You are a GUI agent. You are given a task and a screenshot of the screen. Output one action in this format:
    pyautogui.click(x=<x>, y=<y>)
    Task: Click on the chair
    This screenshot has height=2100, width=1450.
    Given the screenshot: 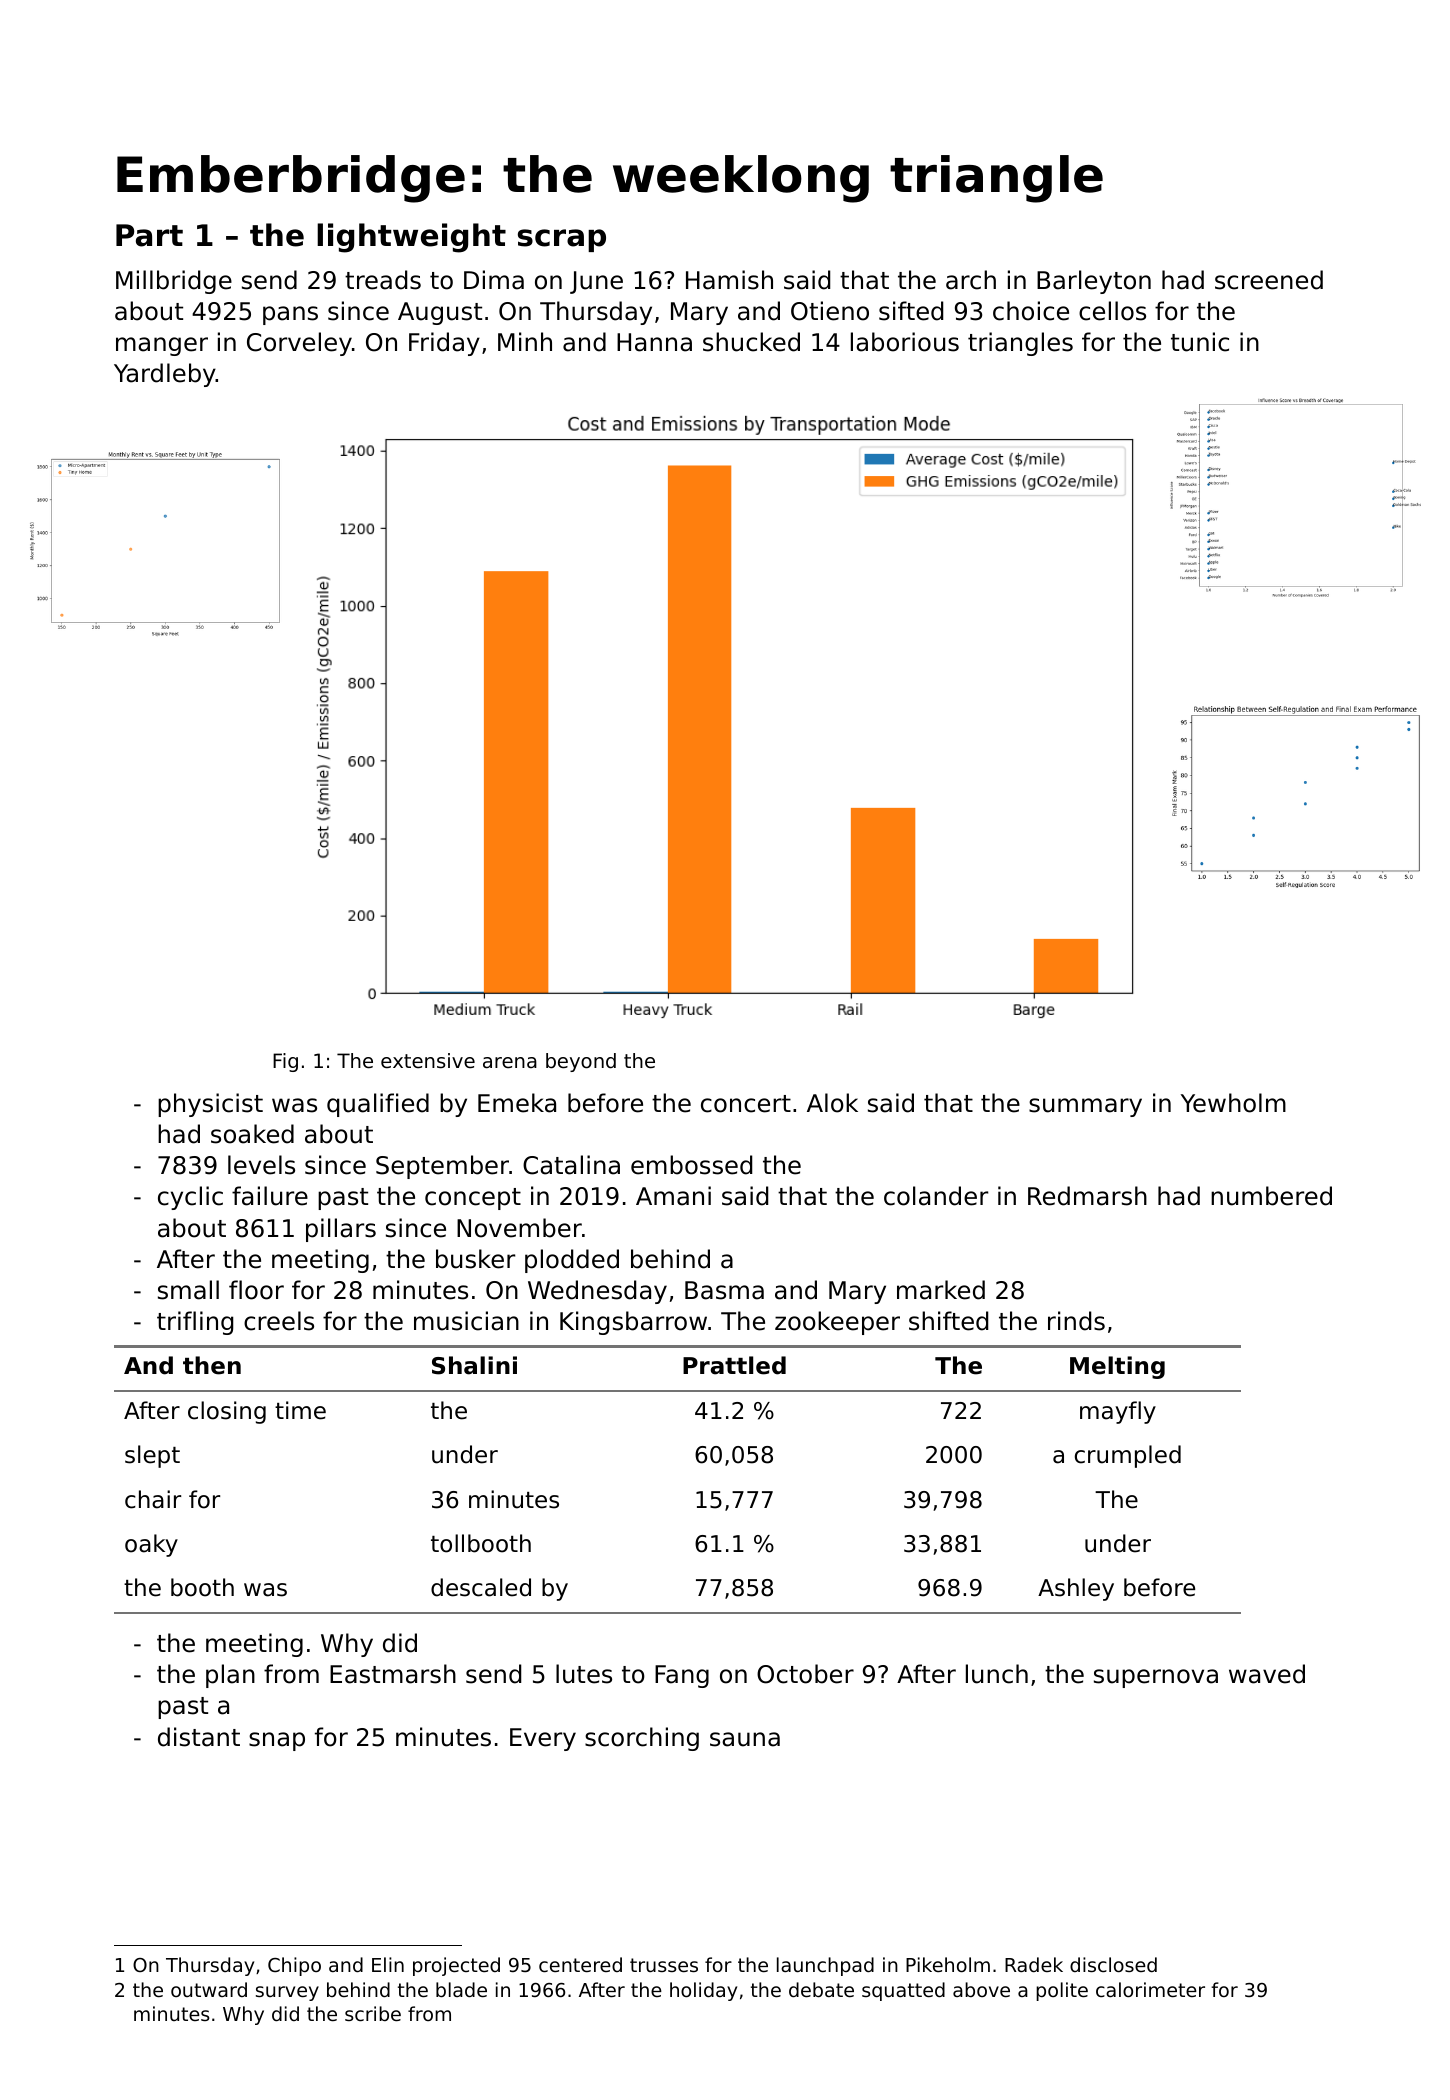 What is the action you would take?
    pyautogui.click(x=153, y=1499)
